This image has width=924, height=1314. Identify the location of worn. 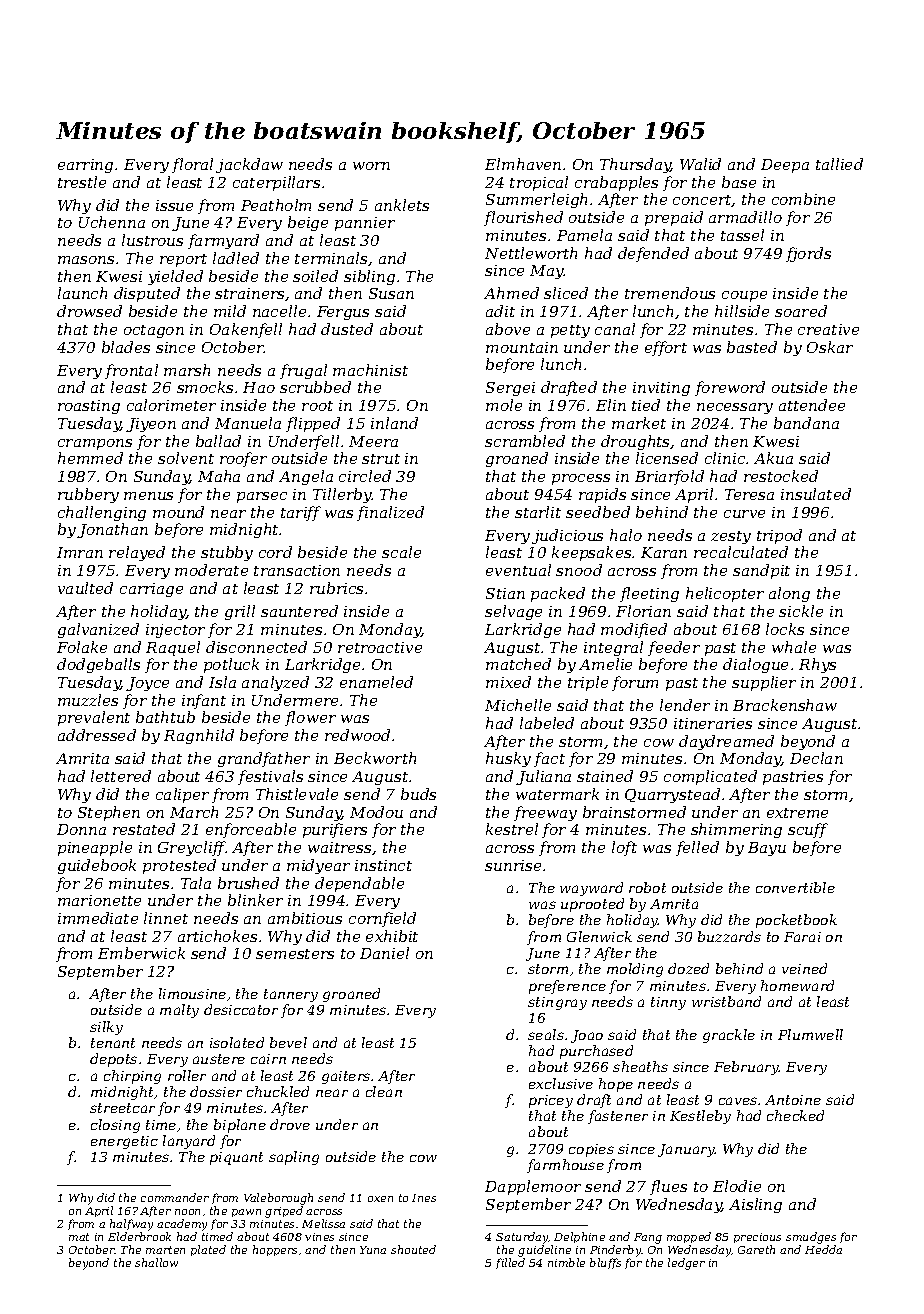
(371, 166).
